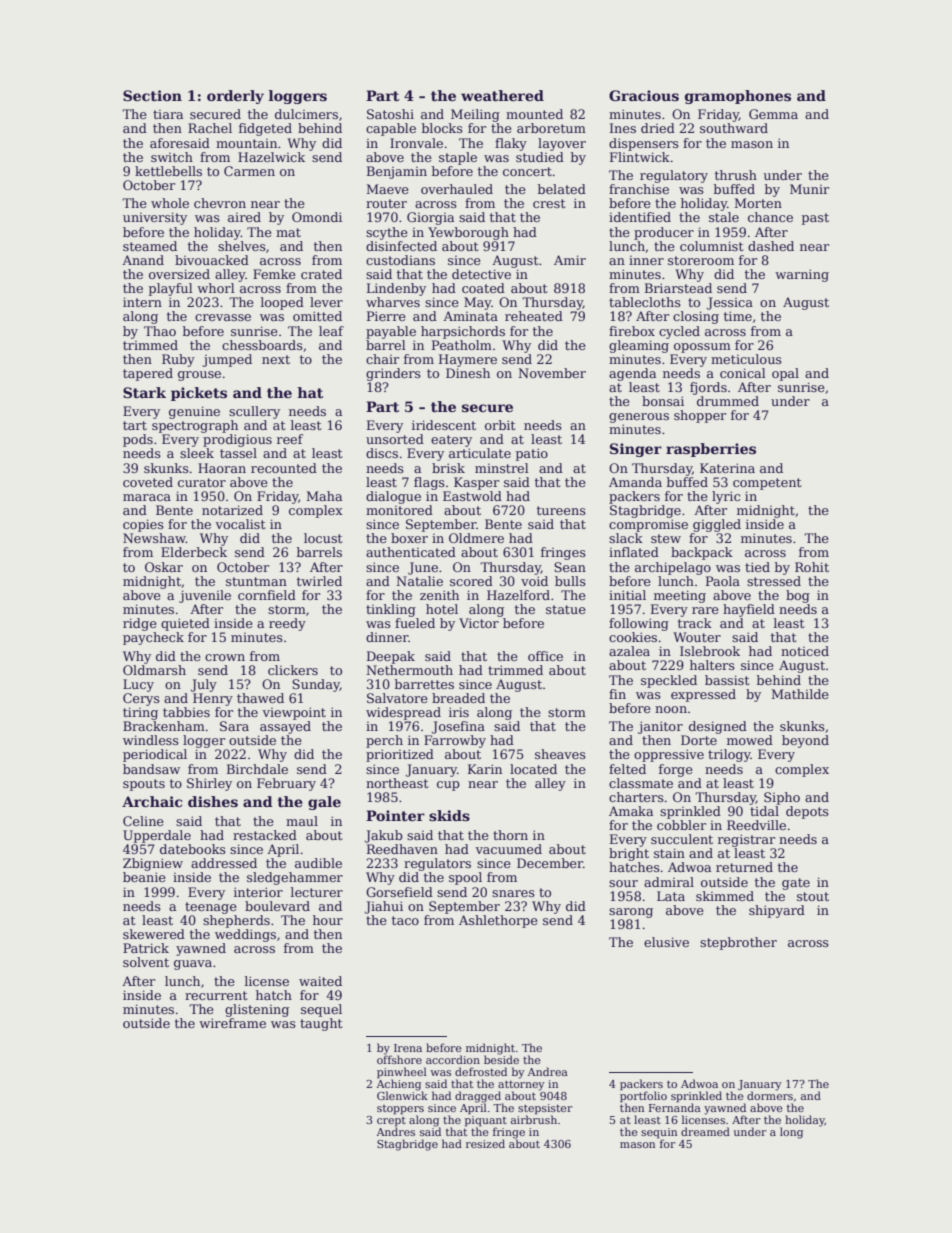 This page has height=1233, width=952. Describe the element at coordinates (316, 685) in the page. I see `Sunday` at that location.
